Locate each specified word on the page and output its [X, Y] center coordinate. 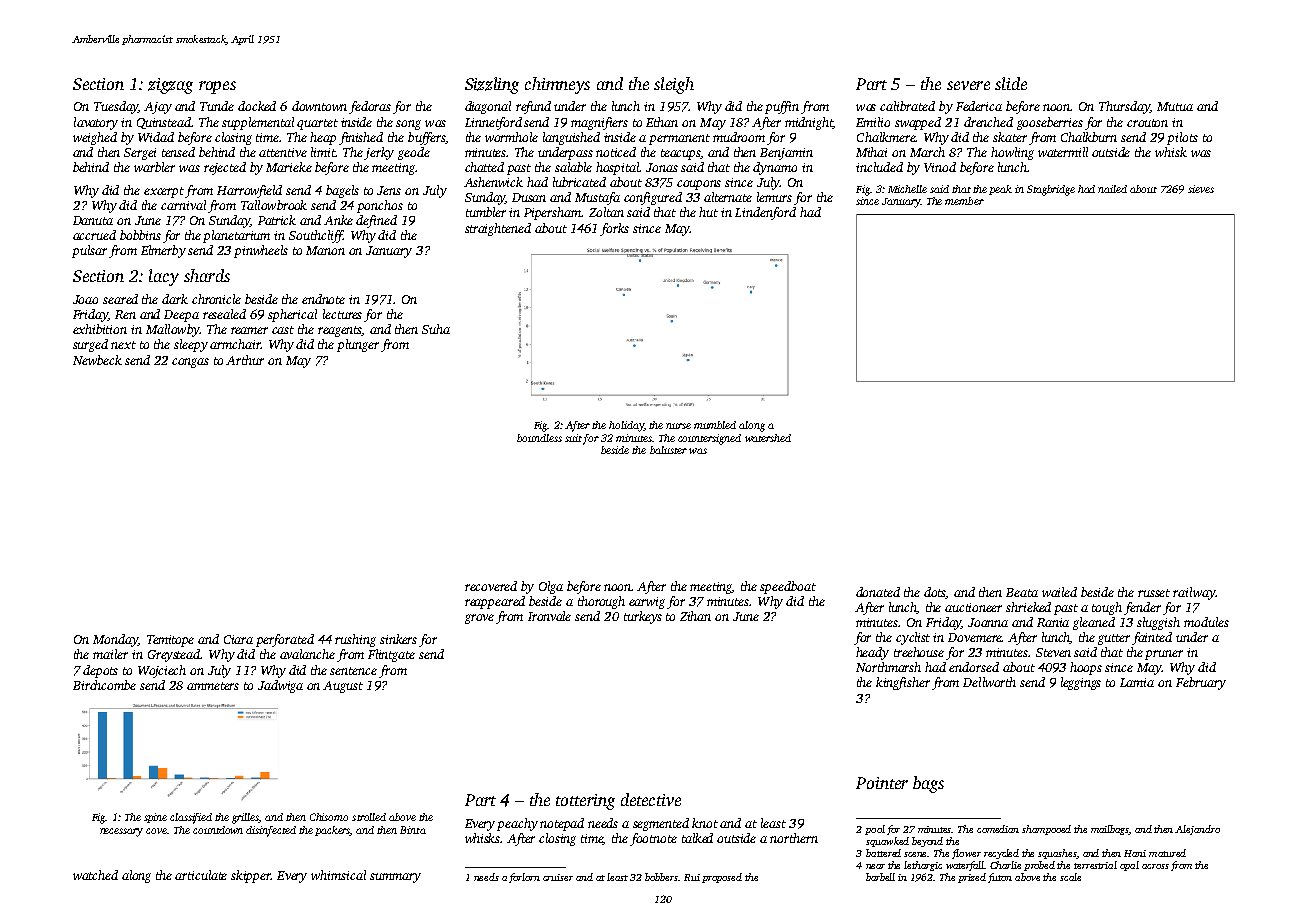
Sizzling [492, 85]
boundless [539, 438]
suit [573, 438]
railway [1194, 593]
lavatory [96, 123]
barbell [880, 877]
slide [1011, 83]
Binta [413, 830]
